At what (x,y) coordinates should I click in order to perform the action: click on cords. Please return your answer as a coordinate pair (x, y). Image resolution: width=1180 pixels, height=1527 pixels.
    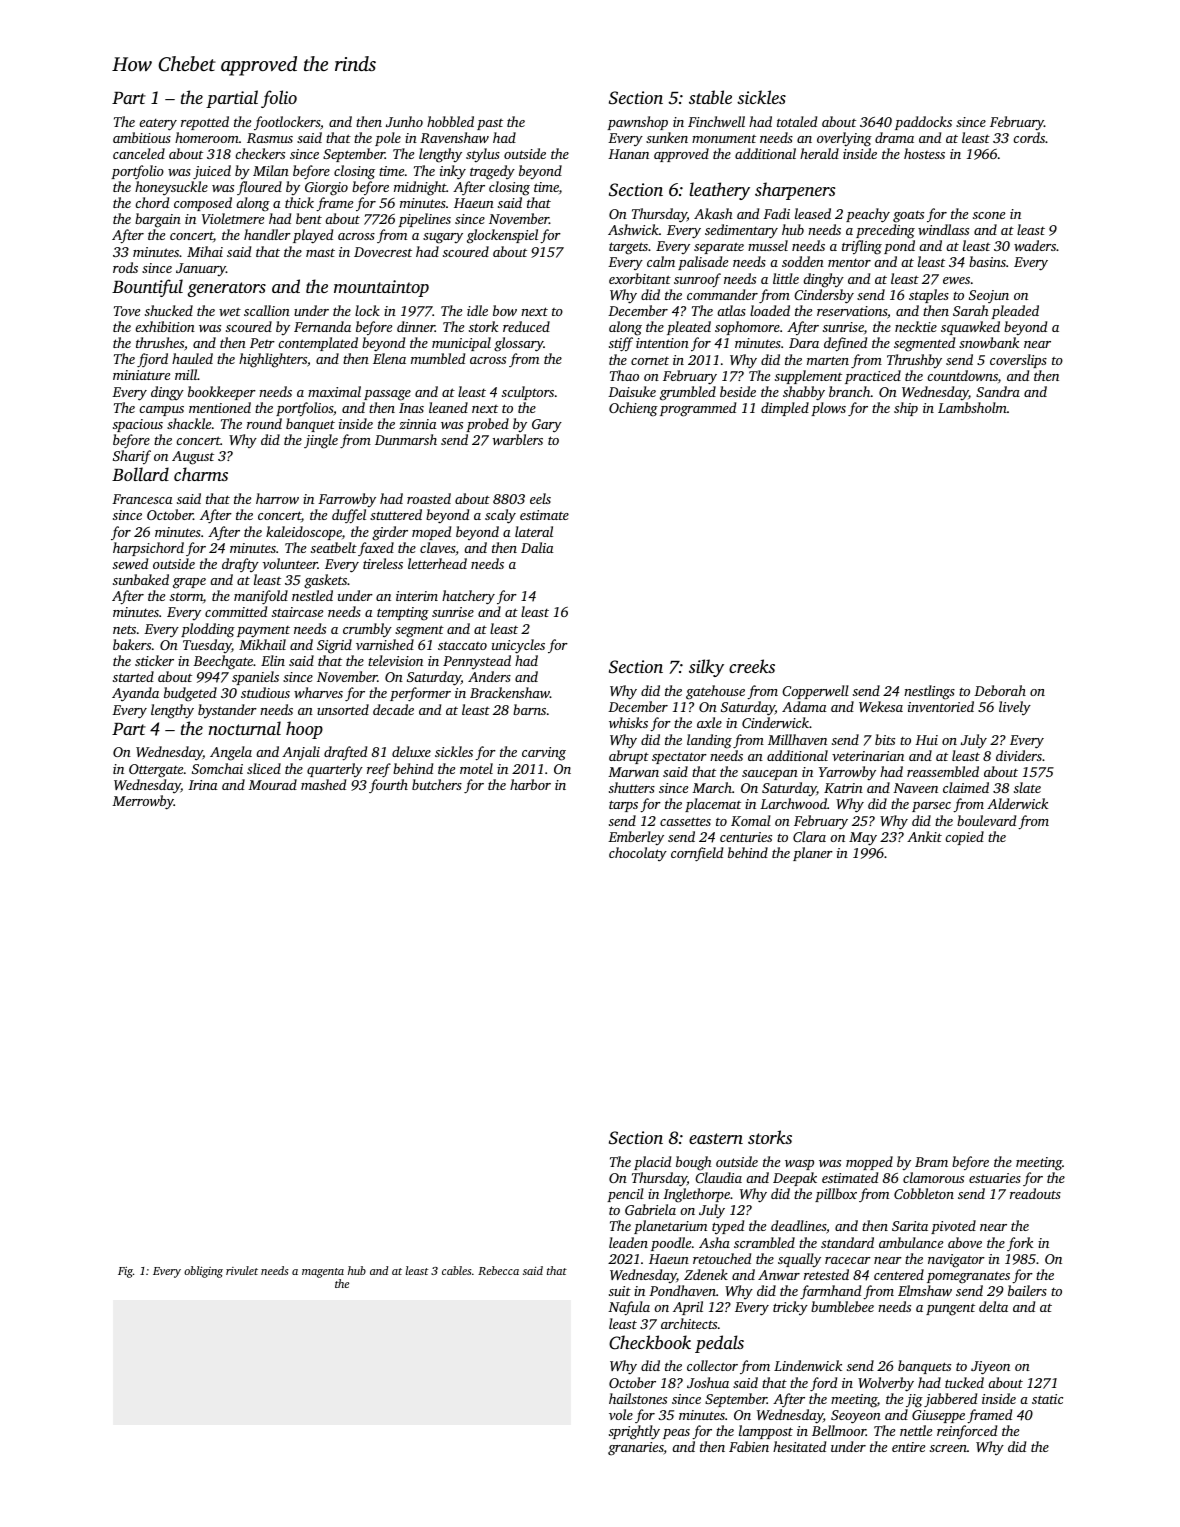
    Looking at the image, I should click on (1029, 137).
